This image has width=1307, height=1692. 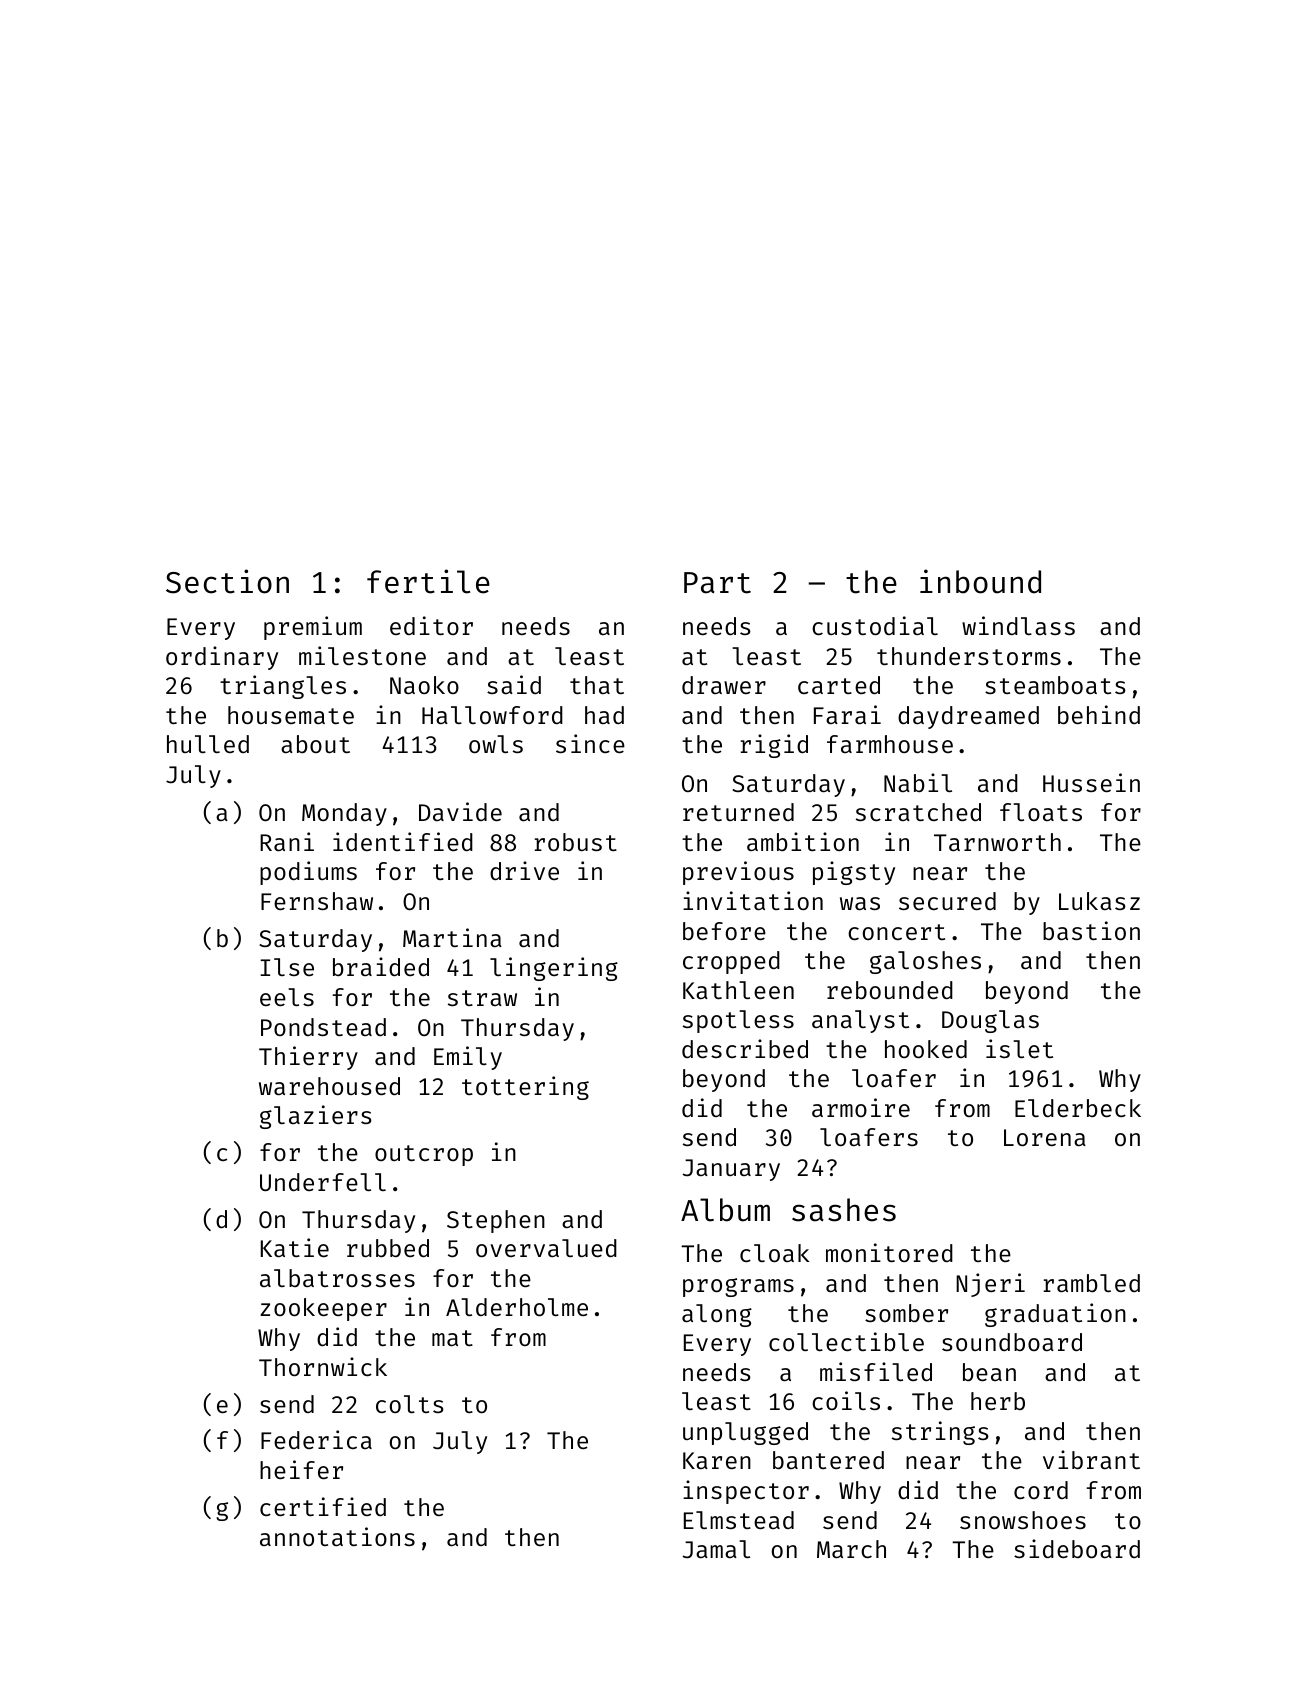 What do you see at coordinates (1055, 1315) in the image?
I see `graduation` at bounding box center [1055, 1315].
